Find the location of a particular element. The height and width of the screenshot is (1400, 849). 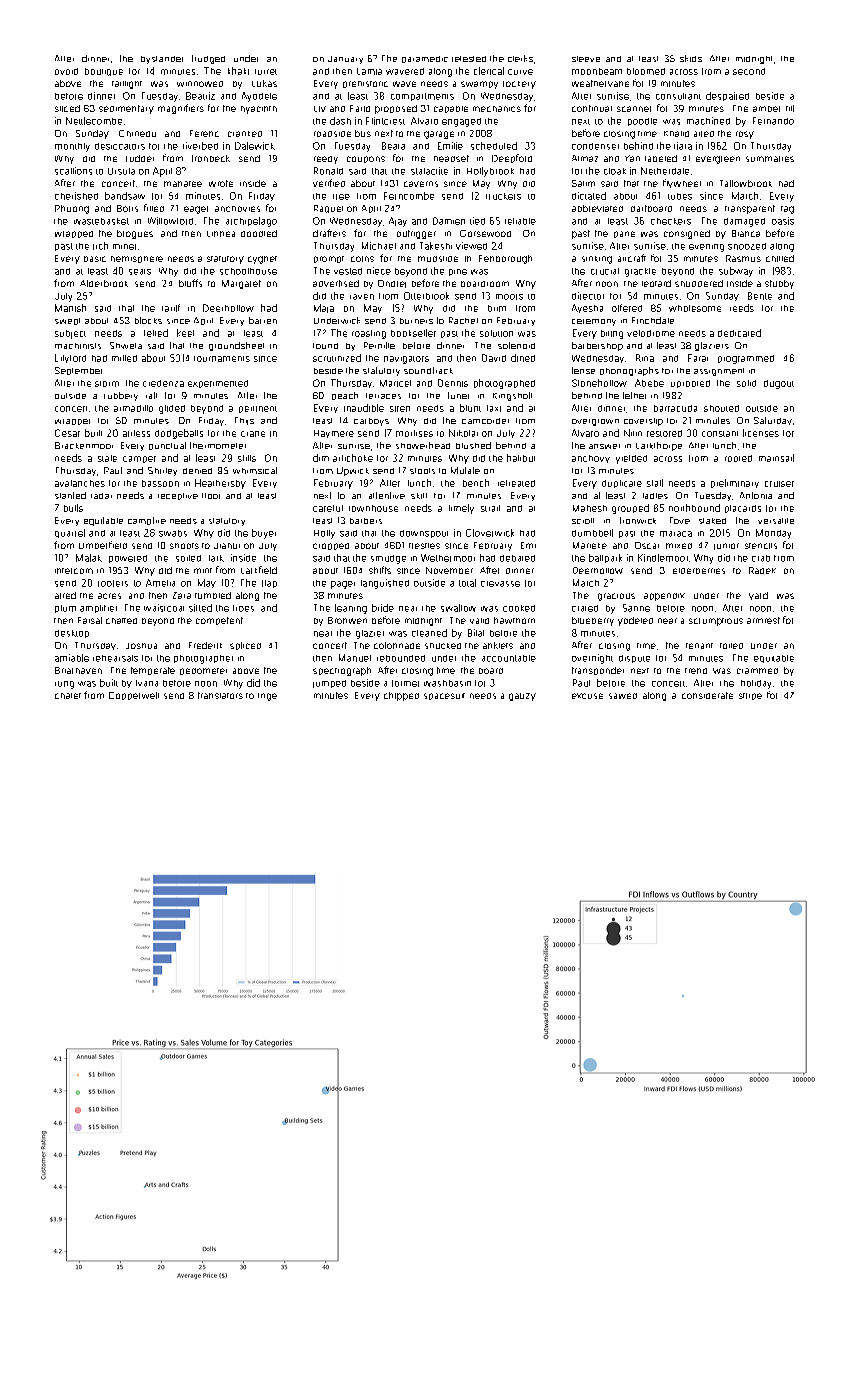

chalet is located at coordinates (68, 696).
